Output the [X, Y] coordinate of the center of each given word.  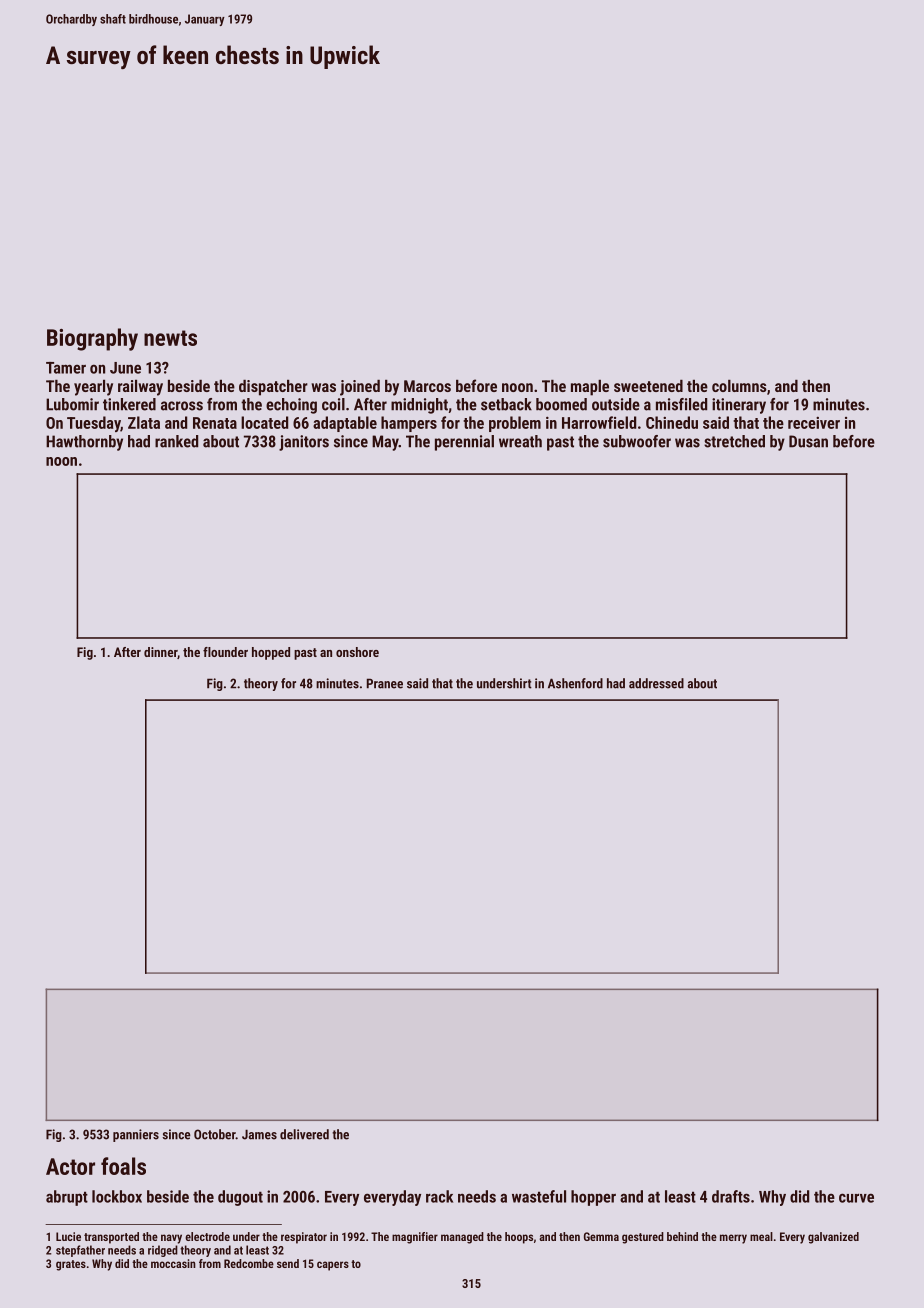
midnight [419, 406]
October [215, 1134]
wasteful [539, 1196]
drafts [731, 1196]
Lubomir [72, 404]
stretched [734, 441]
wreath [520, 441]
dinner [160, 652]
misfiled [681, 404]
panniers [136, 1135]
